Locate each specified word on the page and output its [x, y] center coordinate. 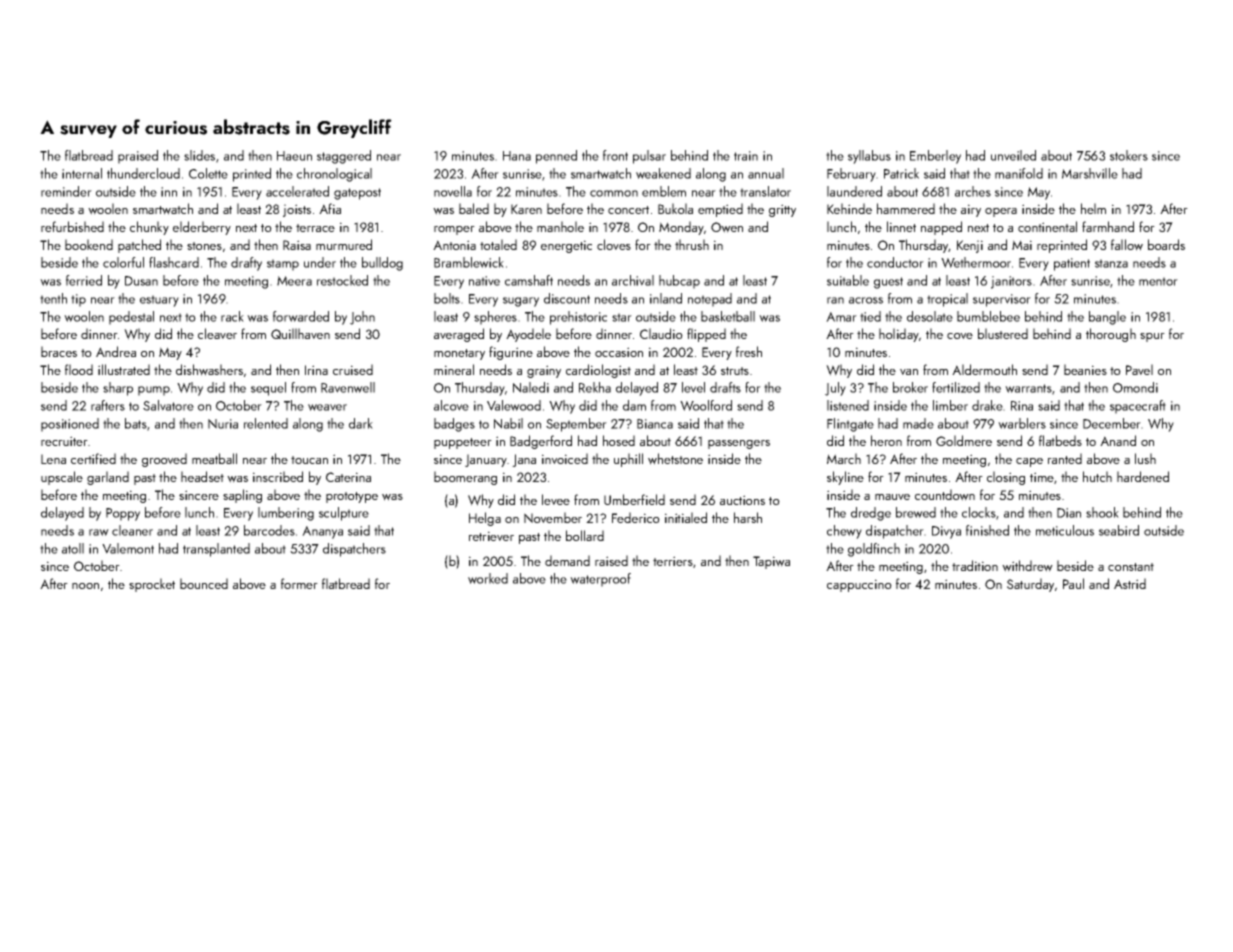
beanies [1085, 369]
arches [973, 191]
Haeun [294, 156]
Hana [517, 156]
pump [154, 391]
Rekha [595, 387]
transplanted [216, 550]
